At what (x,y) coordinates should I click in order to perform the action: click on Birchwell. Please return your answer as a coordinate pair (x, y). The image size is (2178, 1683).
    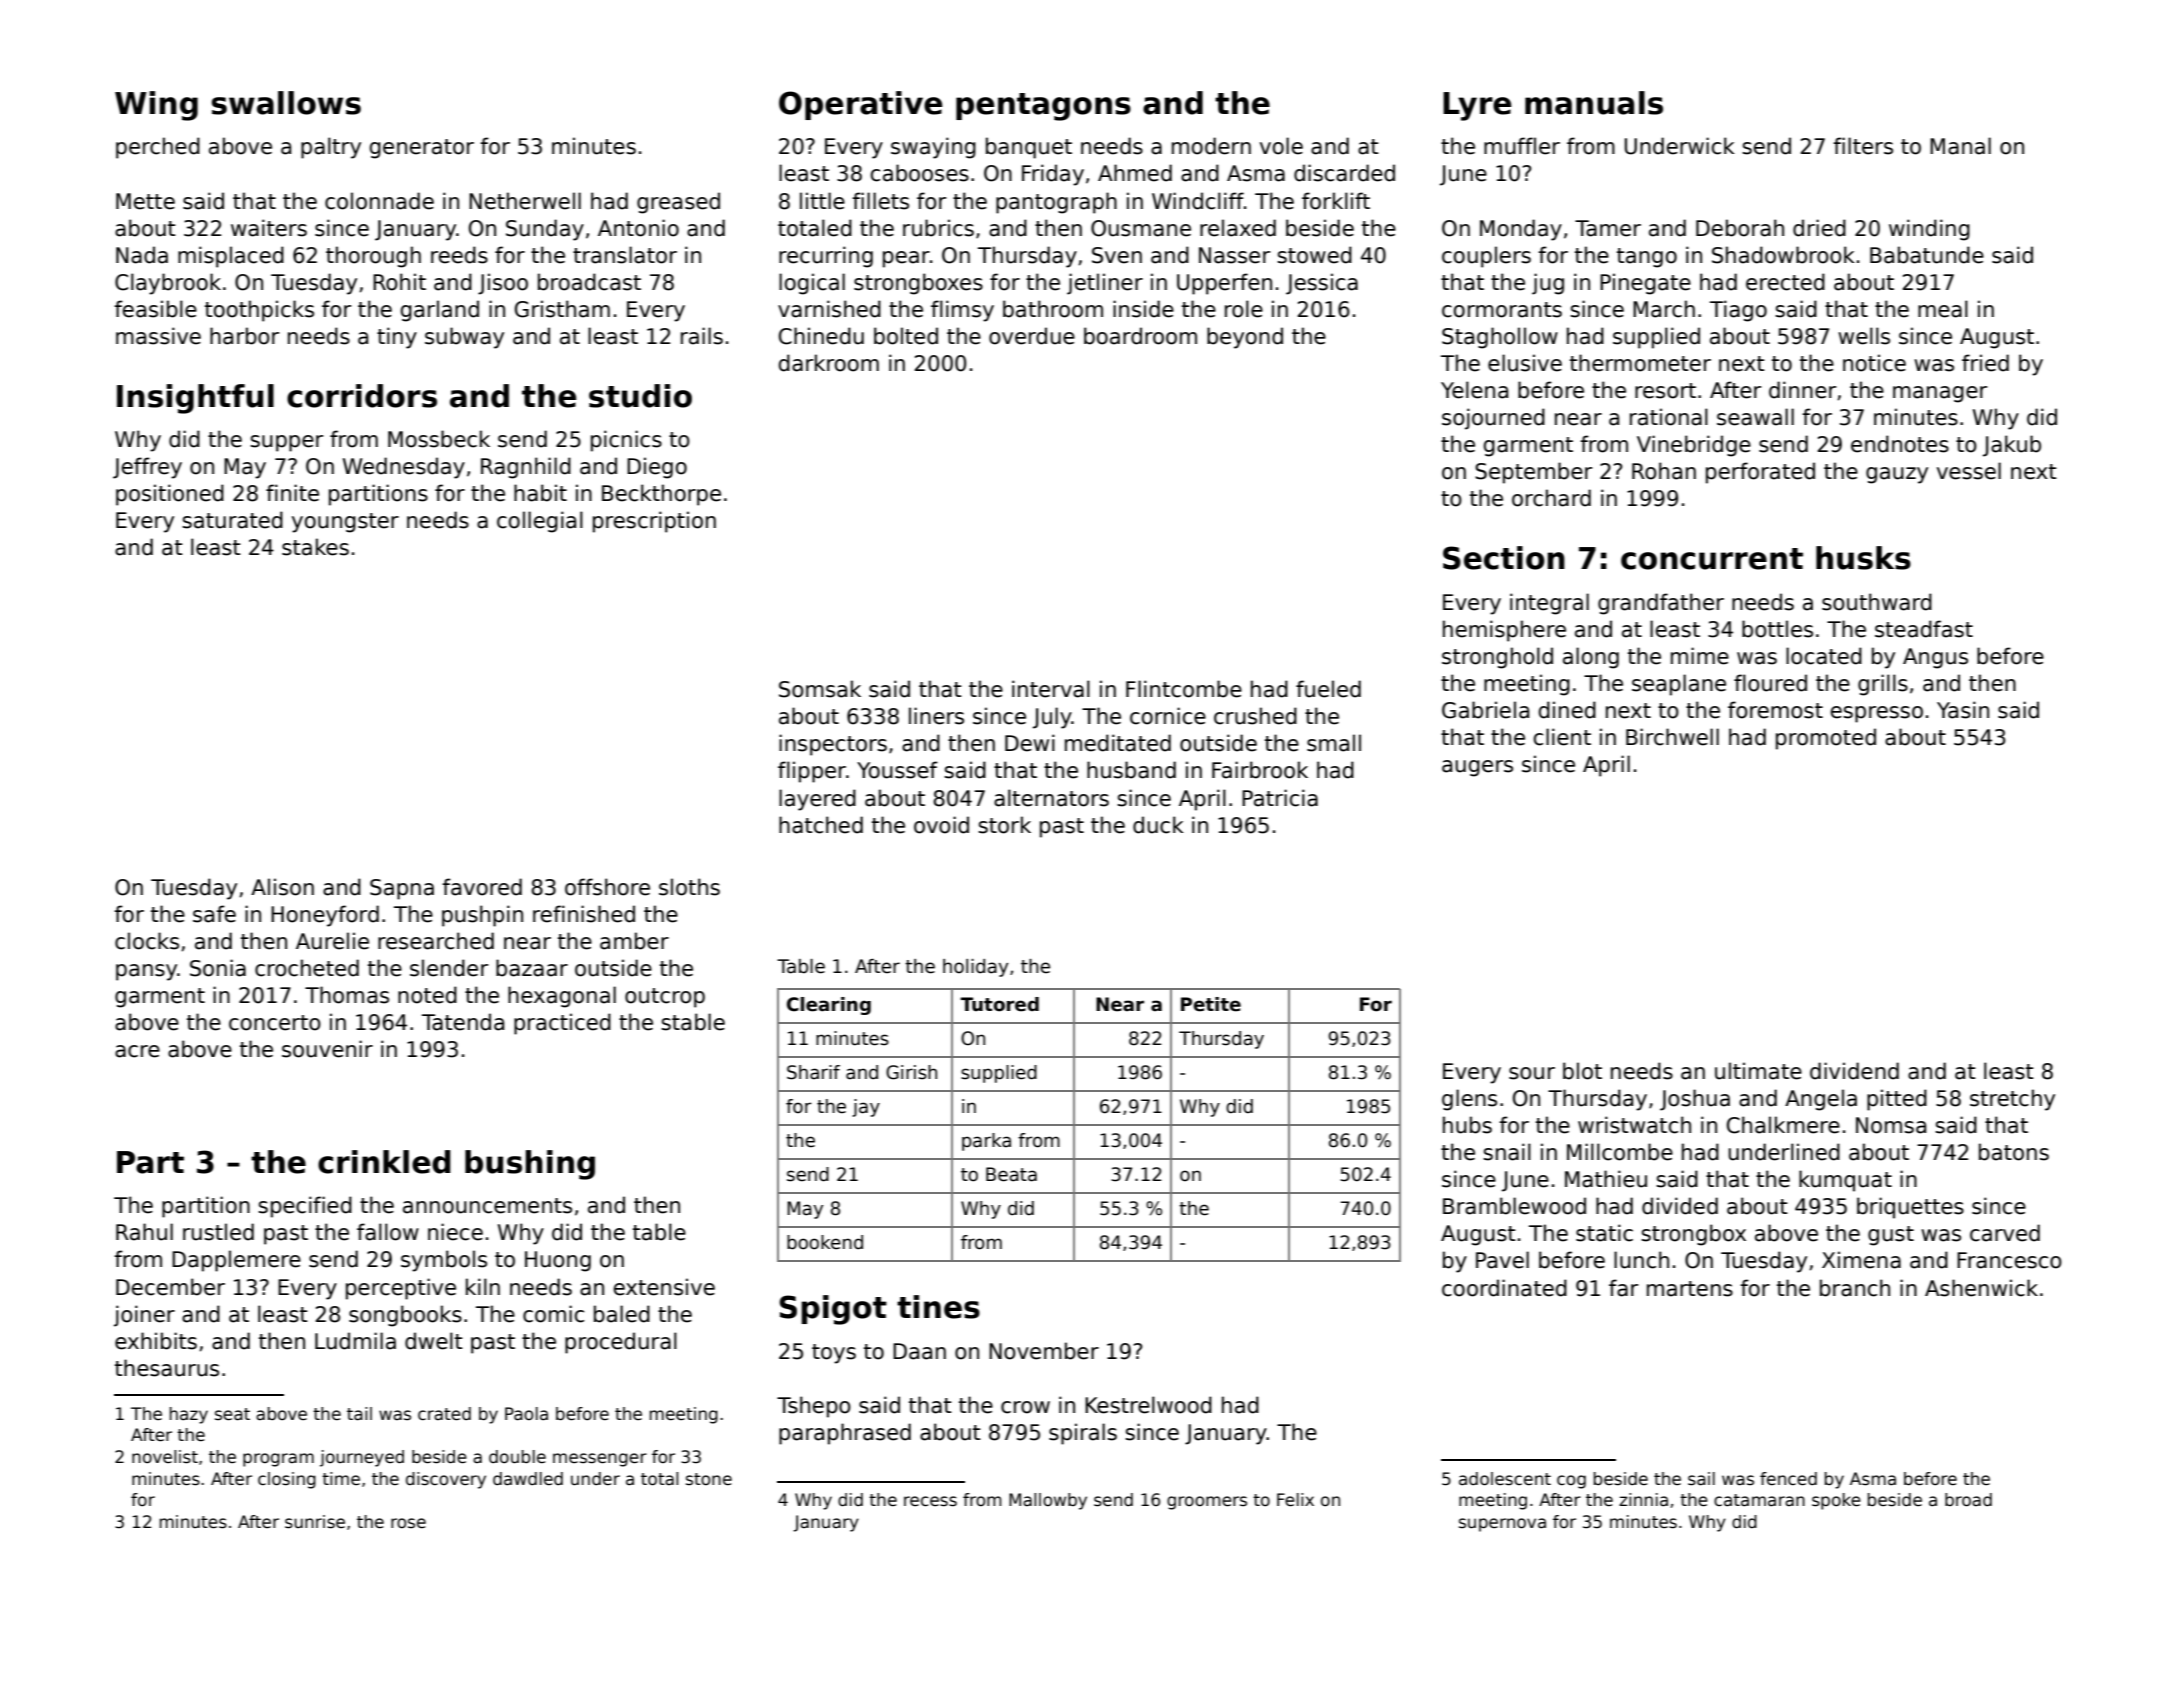
    Looking at the image, I should click on (1672, 737).
